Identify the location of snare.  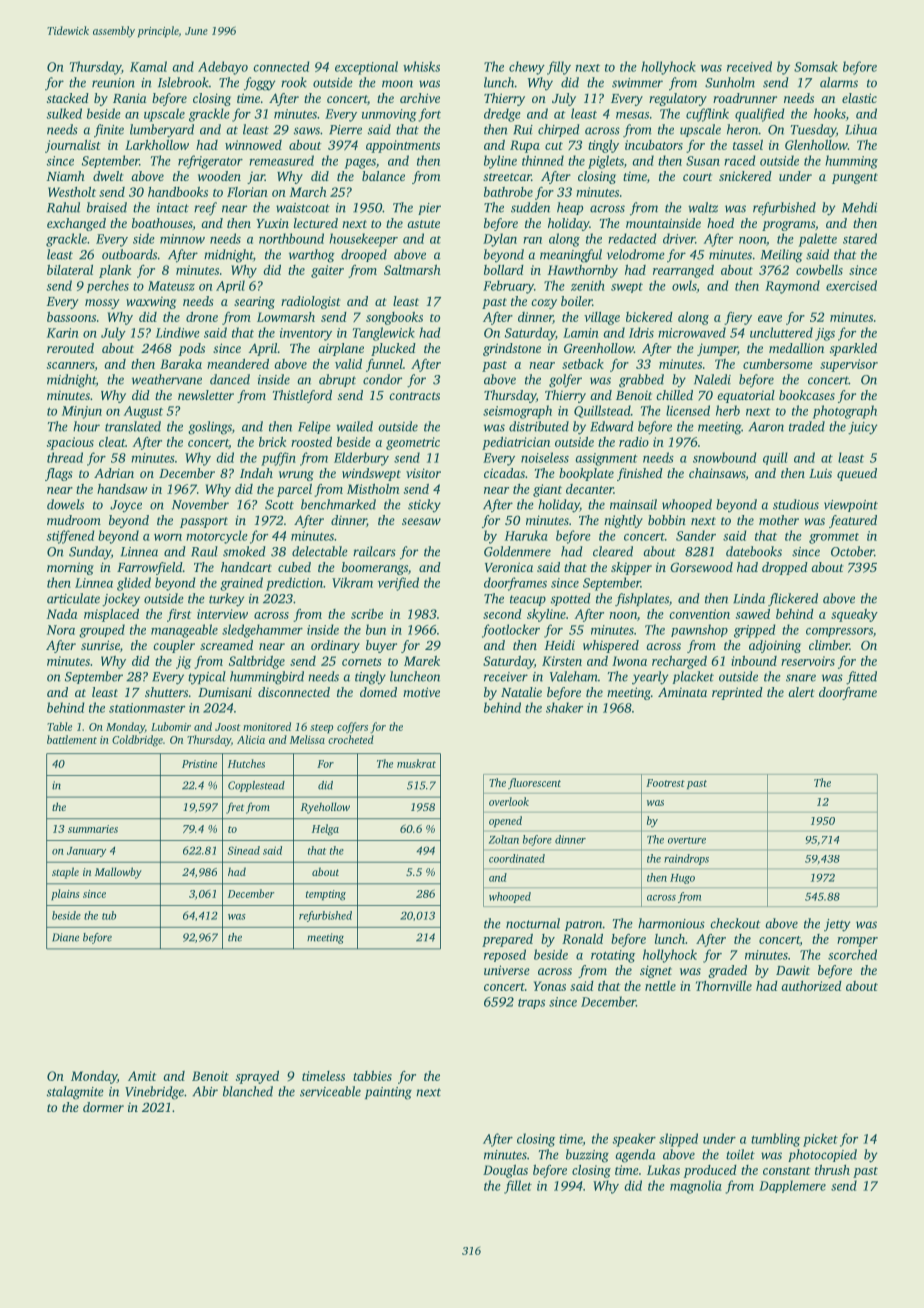
(801, 678).
